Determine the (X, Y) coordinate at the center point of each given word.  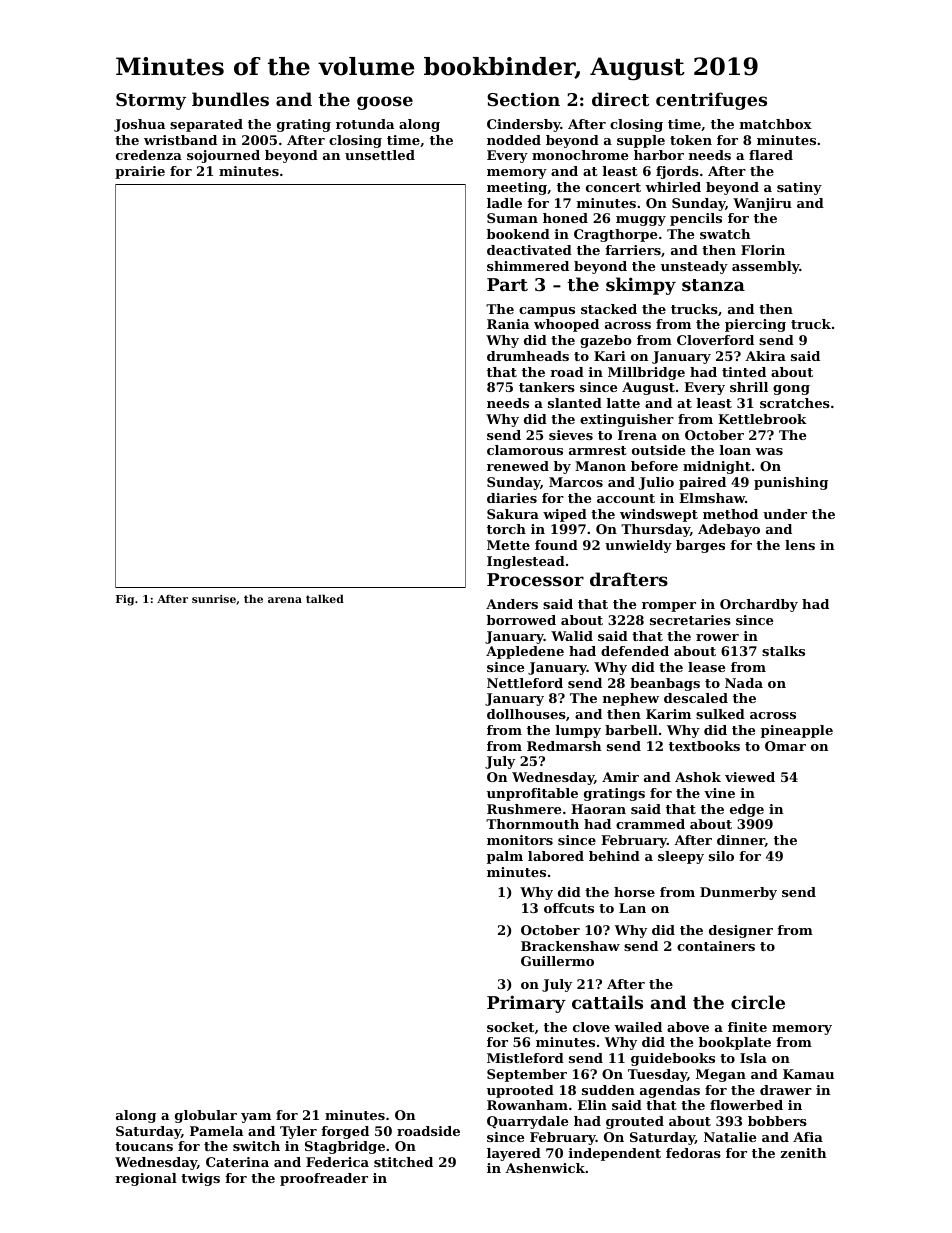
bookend (518, 234)
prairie (140, 172)
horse (634, 892)
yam (256, 1118)
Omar (785, 746)
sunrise (214, 599)
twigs (200, 1179)
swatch (725, 234)
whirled (673, 187)
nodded (514, 140)
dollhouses (526, 714)
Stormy (151, 101)
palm (505, 857)
